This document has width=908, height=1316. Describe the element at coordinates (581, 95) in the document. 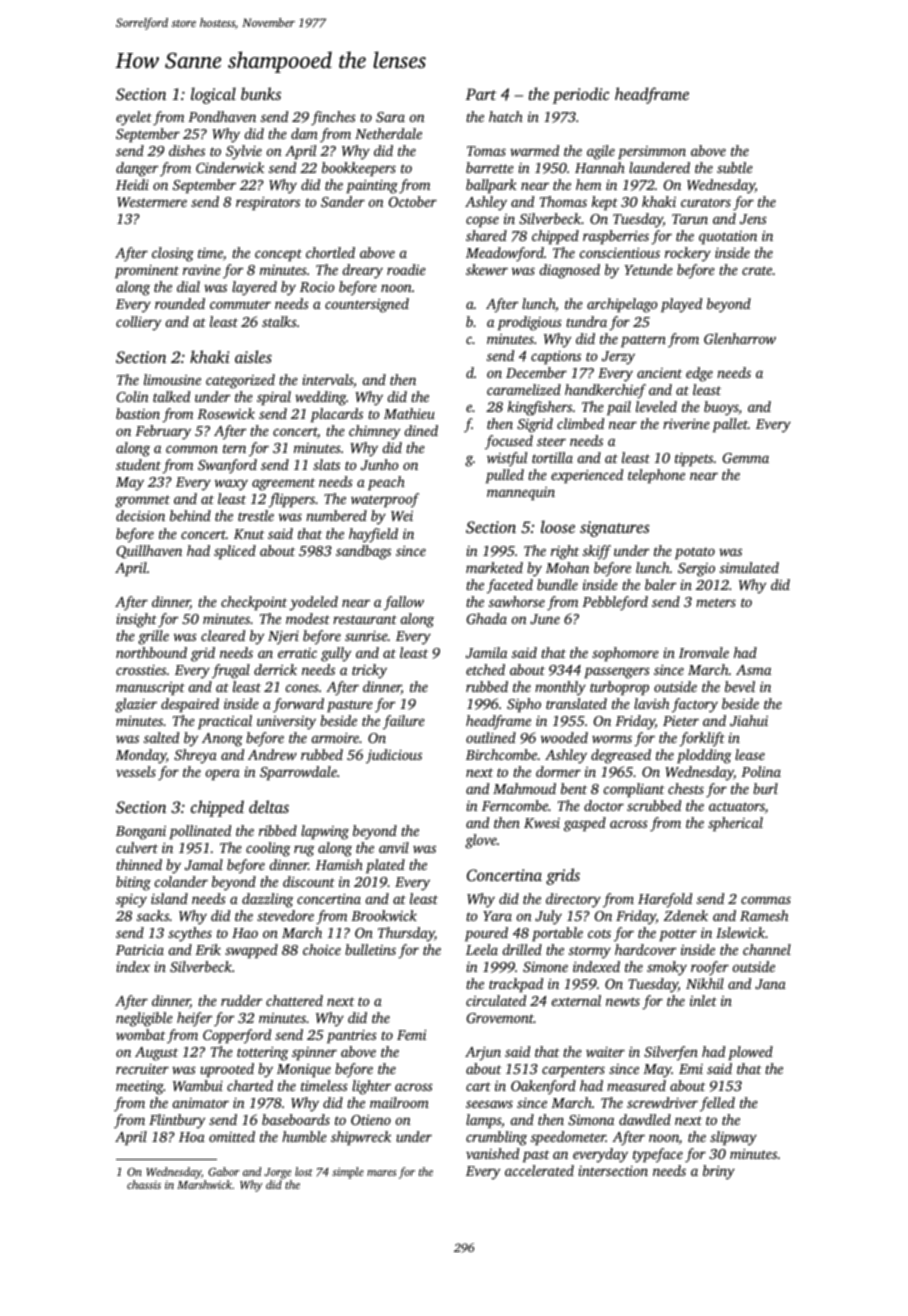

I see `periodic` at that location.
